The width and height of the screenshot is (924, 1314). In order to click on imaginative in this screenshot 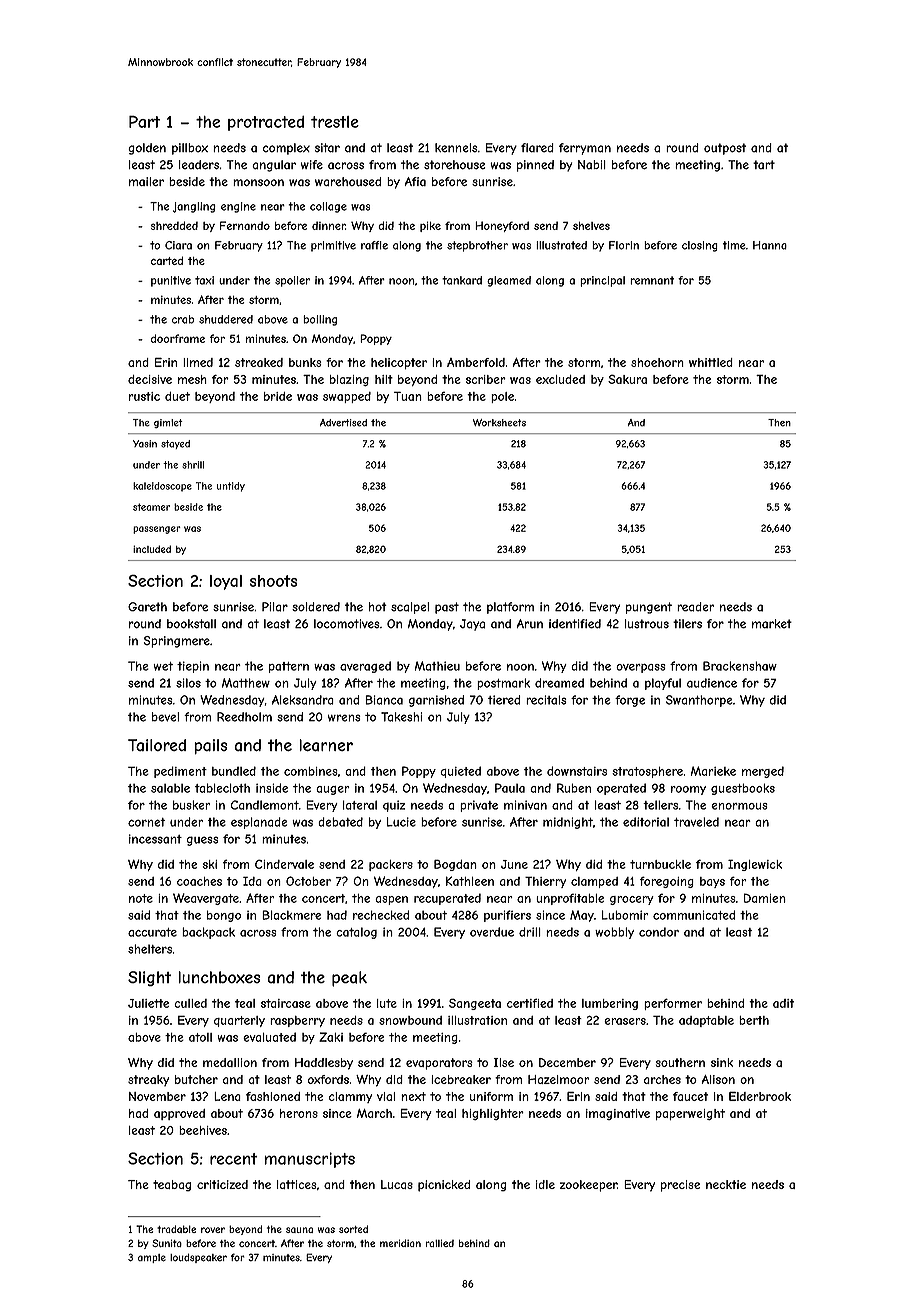, I will do `click(618, 1114)`.
